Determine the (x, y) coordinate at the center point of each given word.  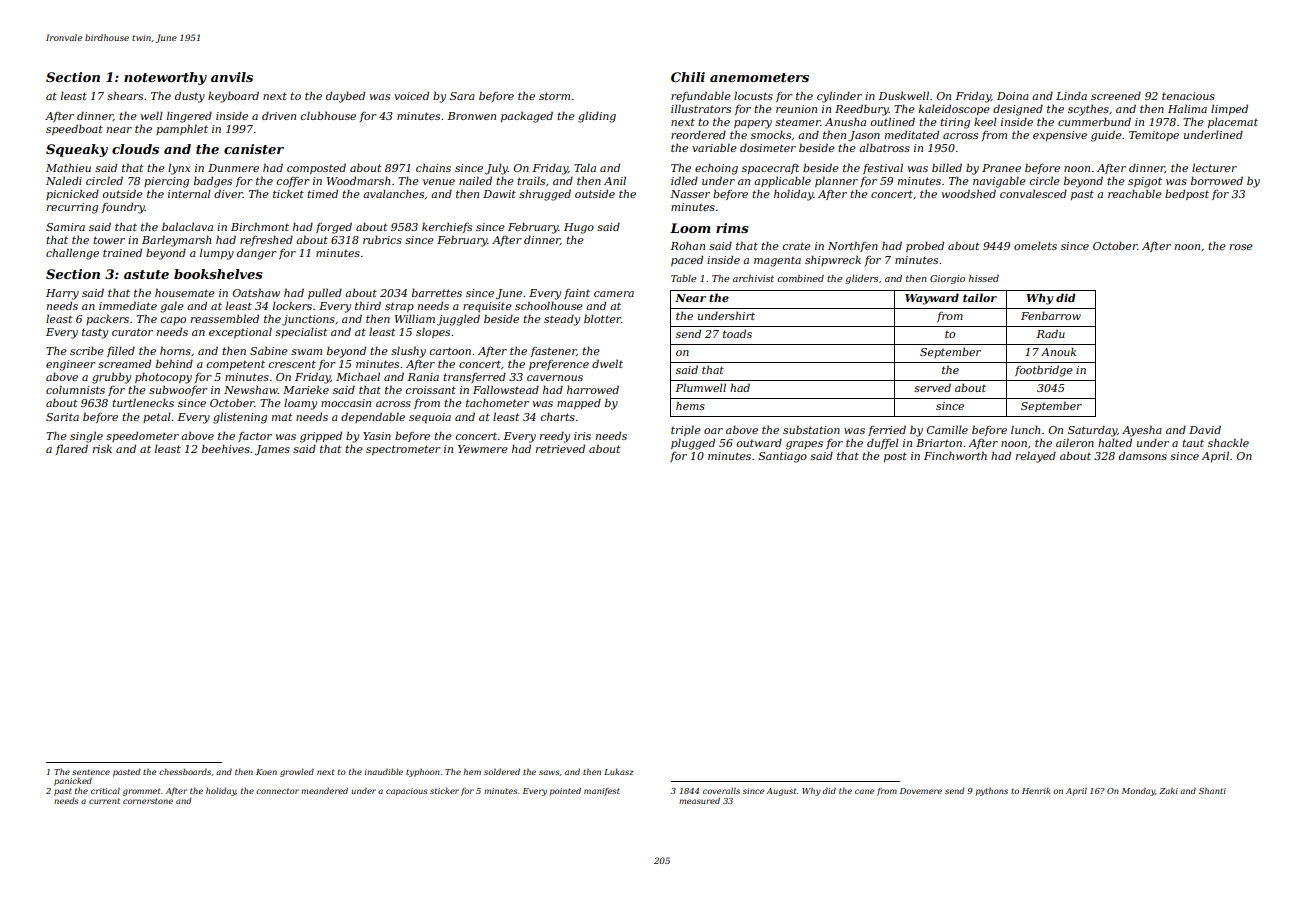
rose (1241, 247)
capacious (406, 792)
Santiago (782, 457)
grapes (804, 445)
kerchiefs (447, 227)
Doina (1013, 96)
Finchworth (955, 455)
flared (71, 449)
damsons (1143, 455)
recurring (72, 208)
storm (554, 96)
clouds (135, 149)
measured (699, 800)
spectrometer (403, 450)
